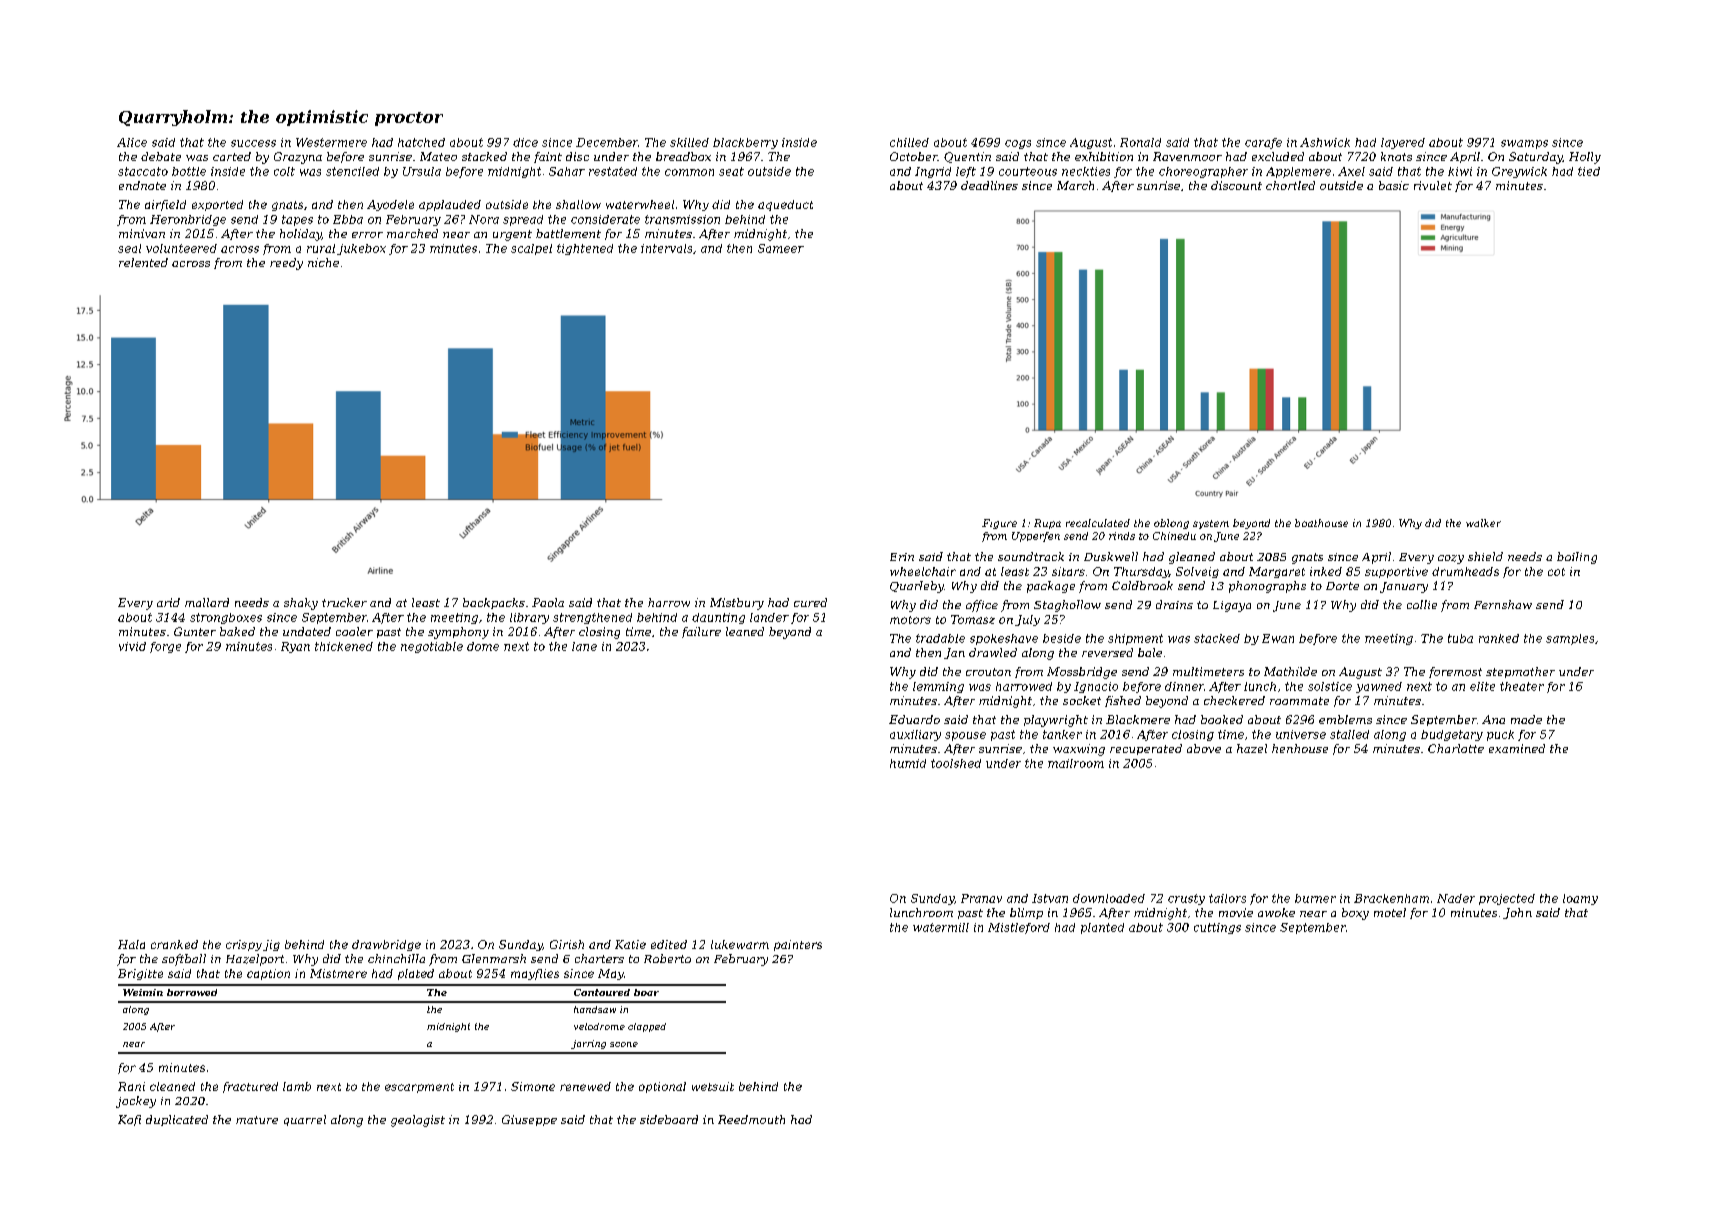  I want to click on Mistleford, so click(1019, 928).
